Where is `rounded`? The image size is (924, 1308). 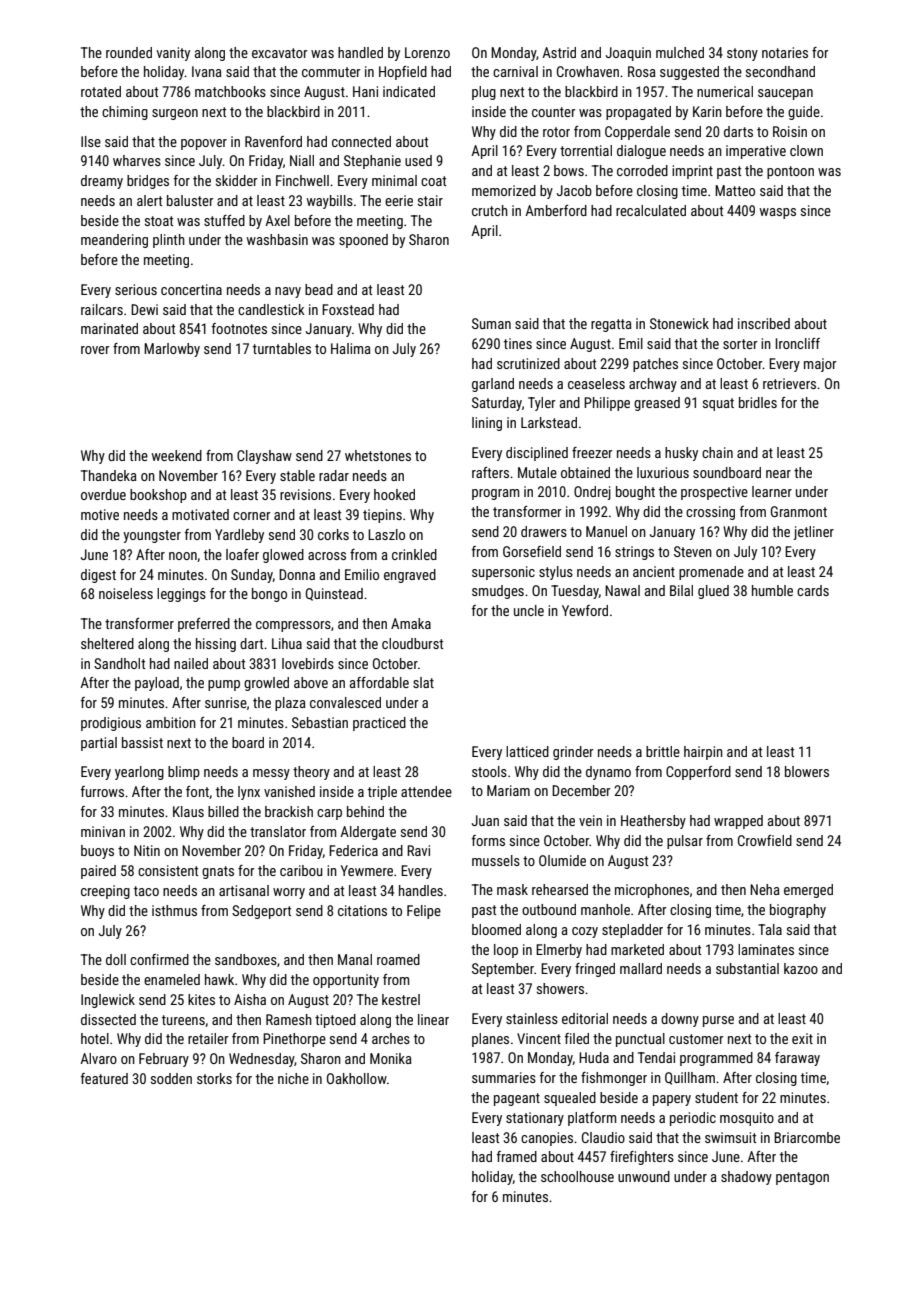 rounded is located at coordinates (129, 52).
